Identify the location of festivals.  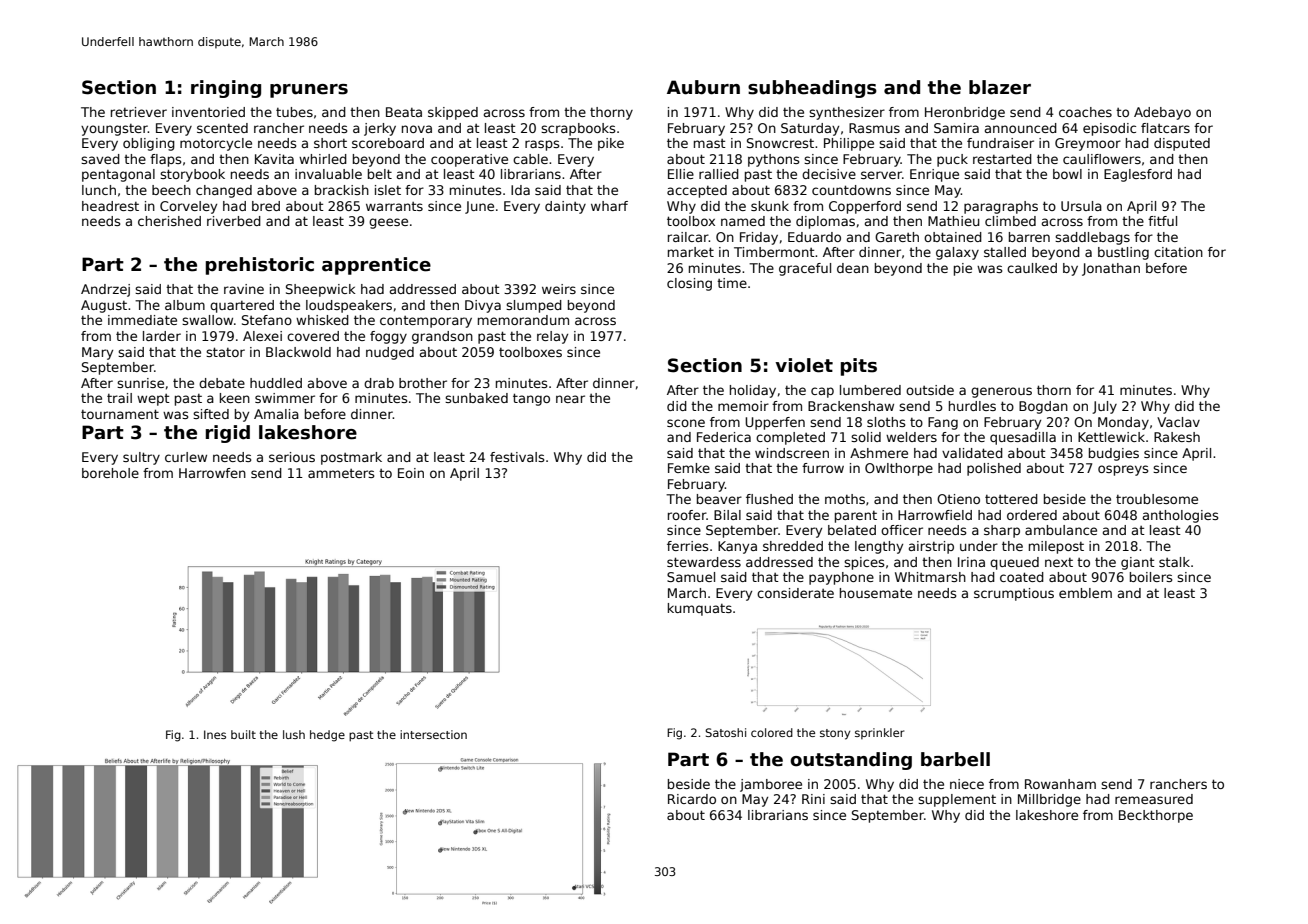
(517, 457).
